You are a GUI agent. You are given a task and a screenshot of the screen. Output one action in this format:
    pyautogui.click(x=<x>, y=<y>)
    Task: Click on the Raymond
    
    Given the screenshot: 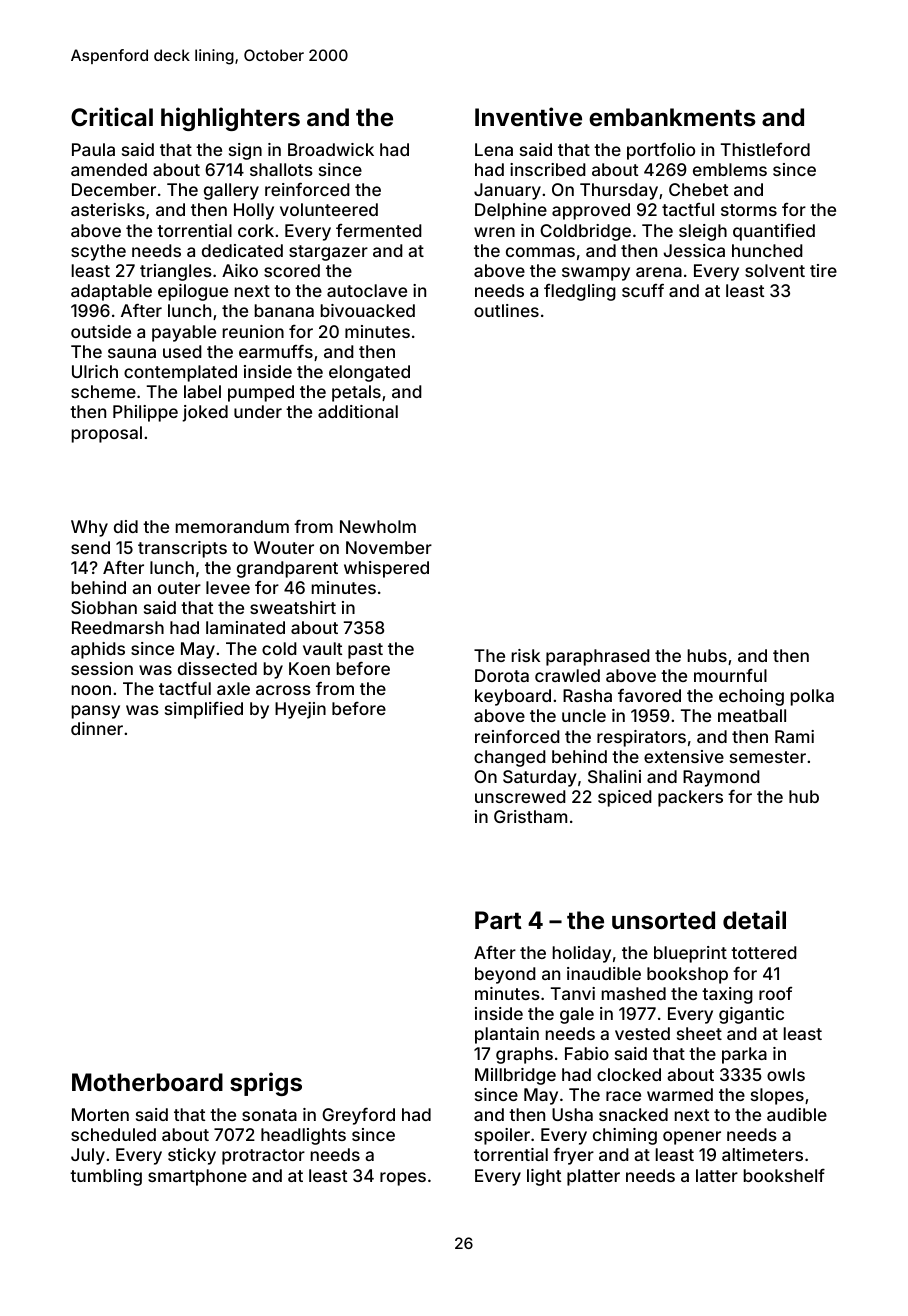 What is the action you would take?
    pyautogui.click(x=721, y=778)
